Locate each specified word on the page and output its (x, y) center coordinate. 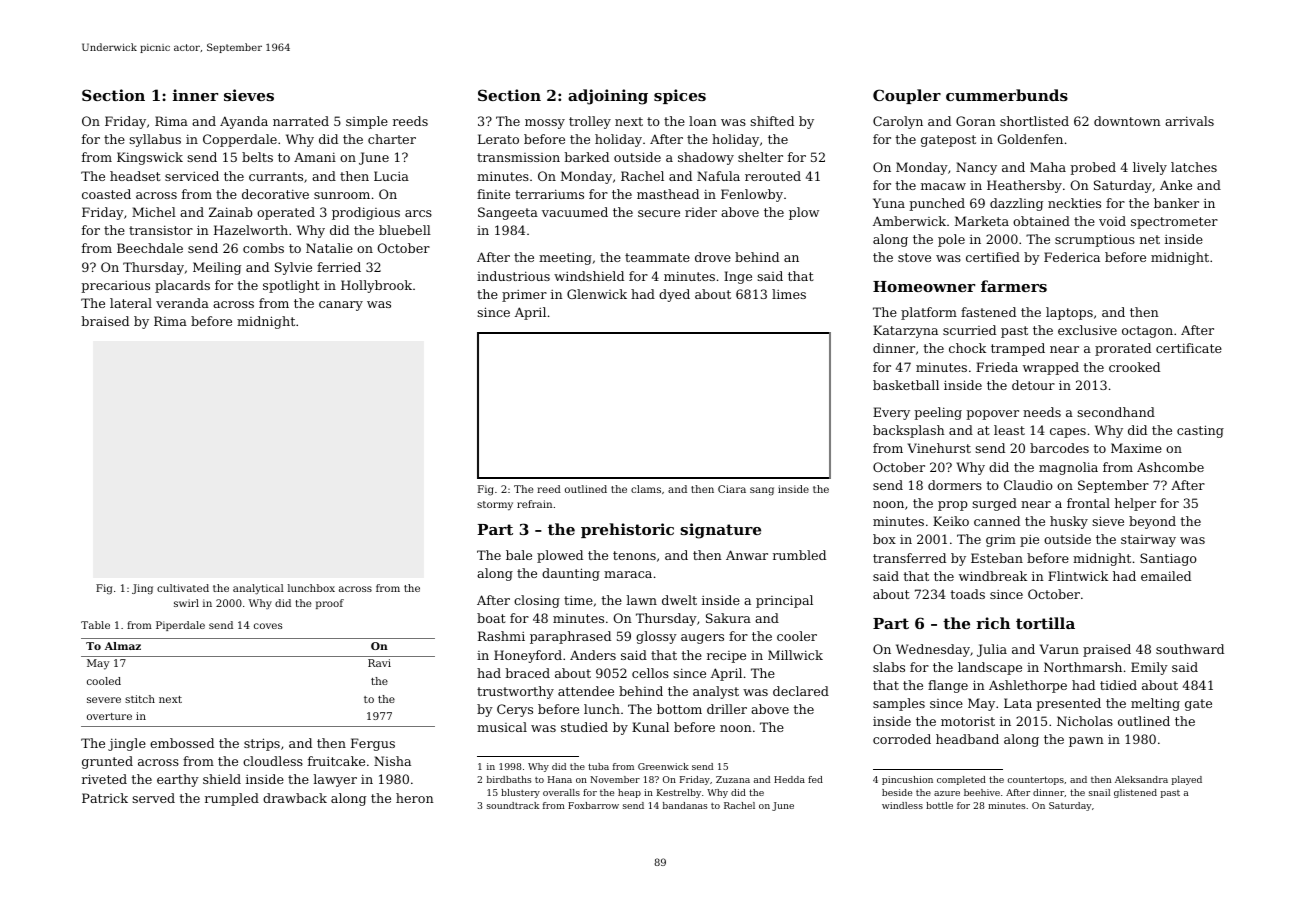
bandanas (685, 805)
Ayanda (244, 122)
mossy (545, 124)
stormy (495, 506)
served (153, 798)
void (1112, 221)
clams (646, 489)
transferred (909, 558)
